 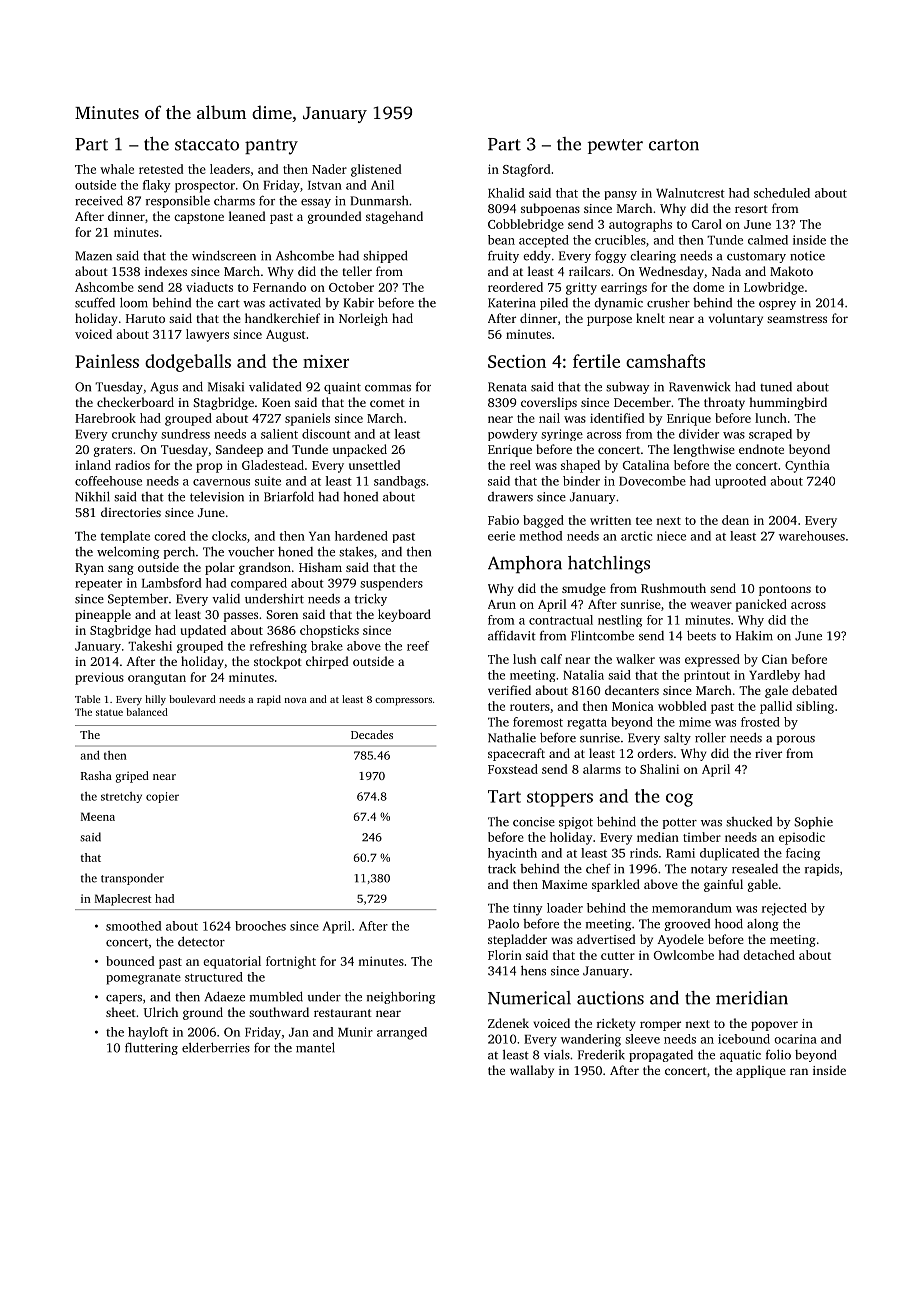 I want to click on Decades, so click(x=372, y=734).
